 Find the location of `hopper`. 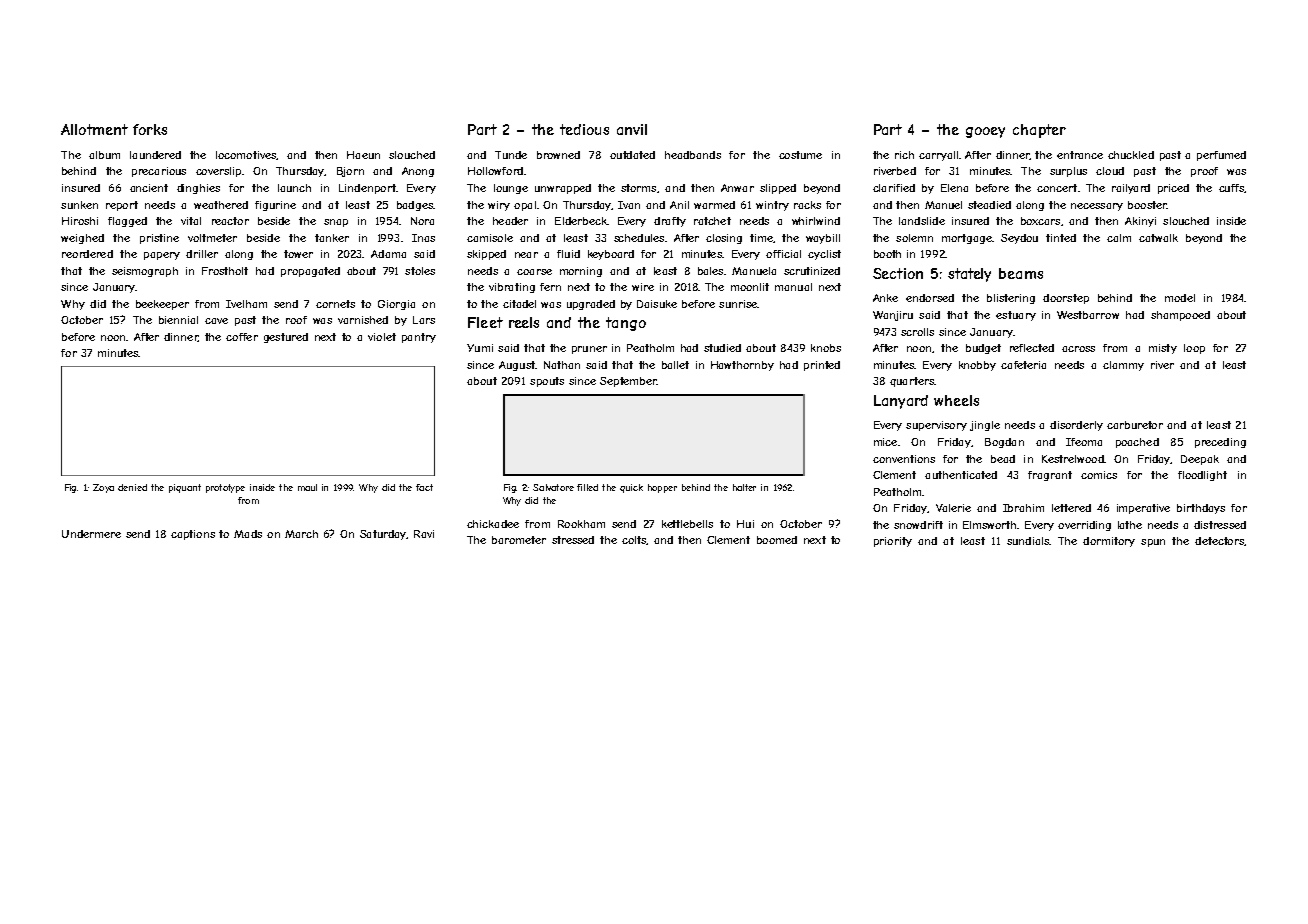

hopper is located at coordinates (662, 488).
